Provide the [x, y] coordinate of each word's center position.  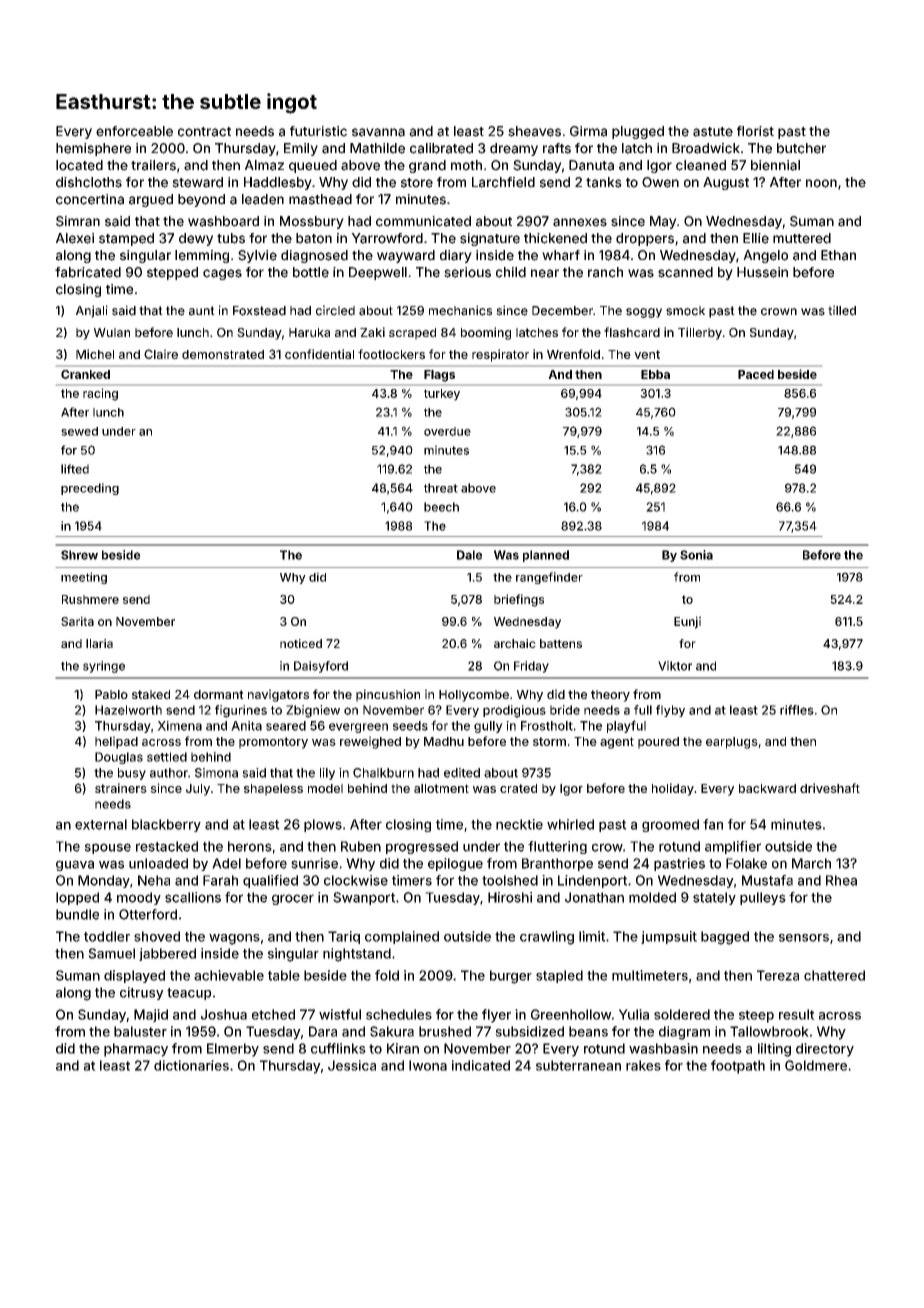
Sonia [696, 555]
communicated [423, 221]
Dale [469, 555]
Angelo [765, 256]
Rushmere [90, 599]
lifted [75, 469]
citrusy [142, 993]
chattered [834, 975]
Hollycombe [474, 696]
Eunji [687, 622]
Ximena [179, 726]
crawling [547, 938]
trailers [153, 165]
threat [441, 488]
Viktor [675, 666]
